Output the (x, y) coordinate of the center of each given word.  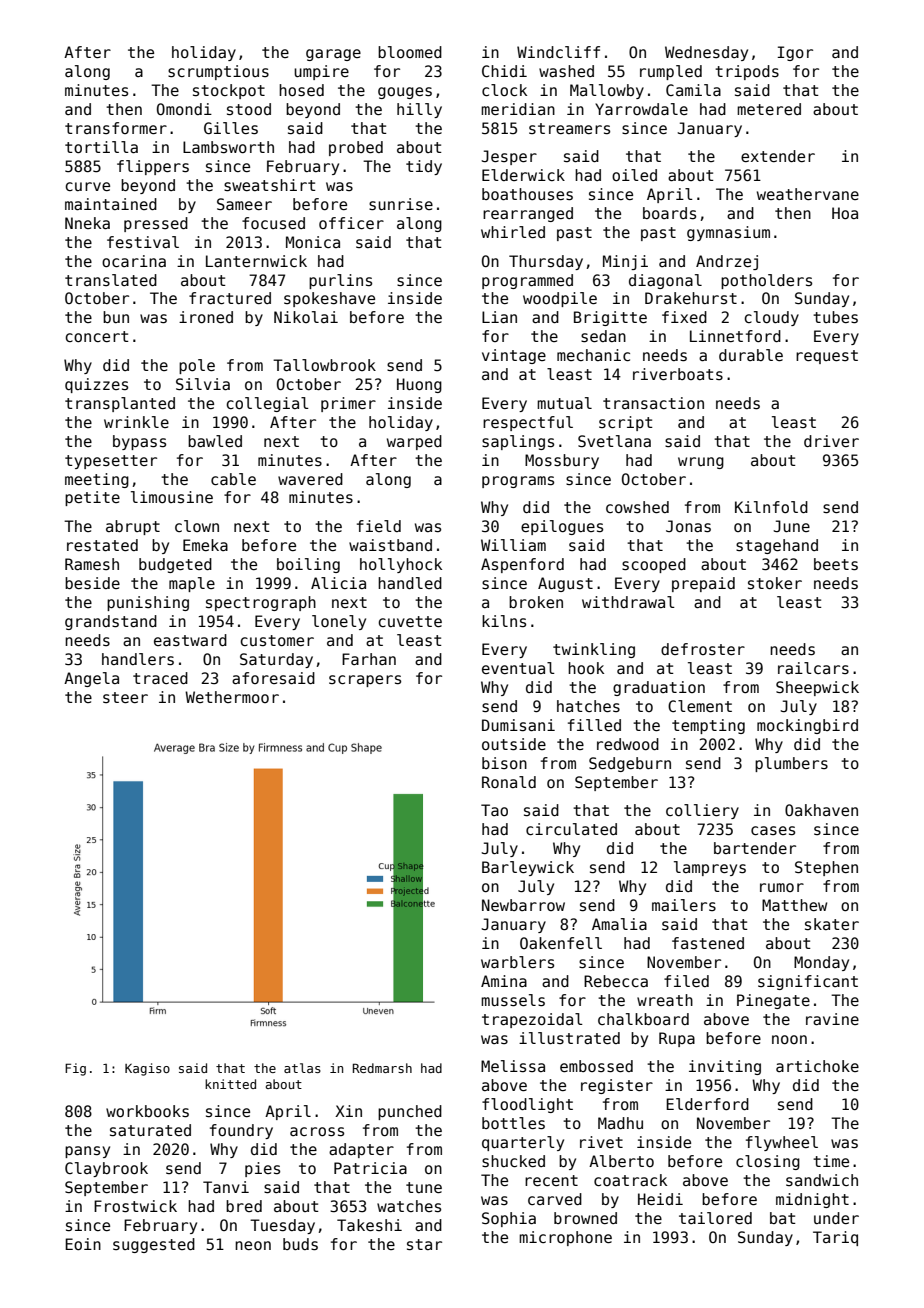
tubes (835, 317)
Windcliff (558, 52)
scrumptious (218, 72)
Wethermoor (232, 697)
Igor (795, 53)
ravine (832, 1019)
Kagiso (147, 1069)
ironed (206, 317)
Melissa (513, 1066)
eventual (518, 668)
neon (253, 1245)
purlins (340, 281)
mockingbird (807, 726)
